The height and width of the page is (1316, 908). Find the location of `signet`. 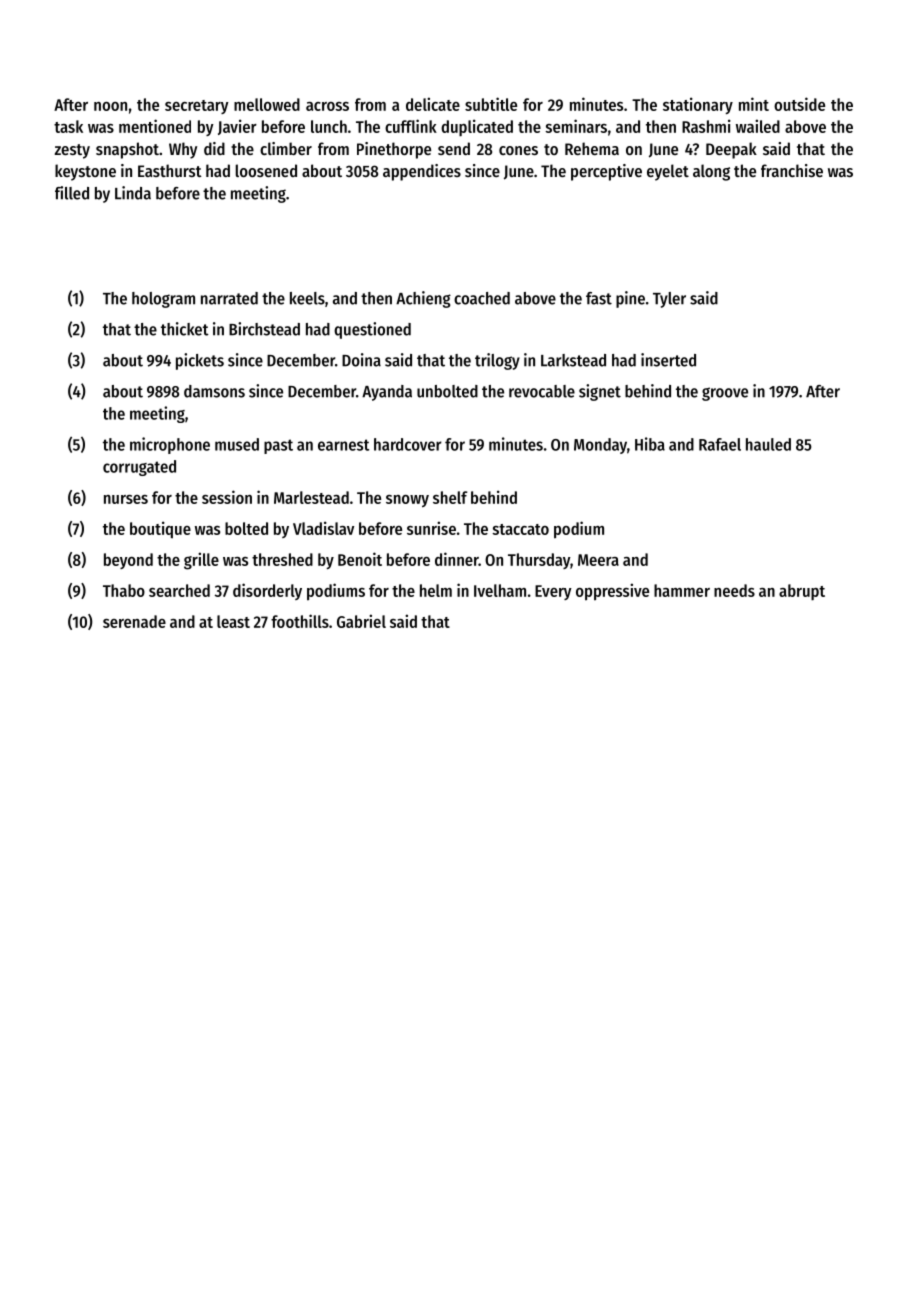

signet is located at coordinates (600, 392).
